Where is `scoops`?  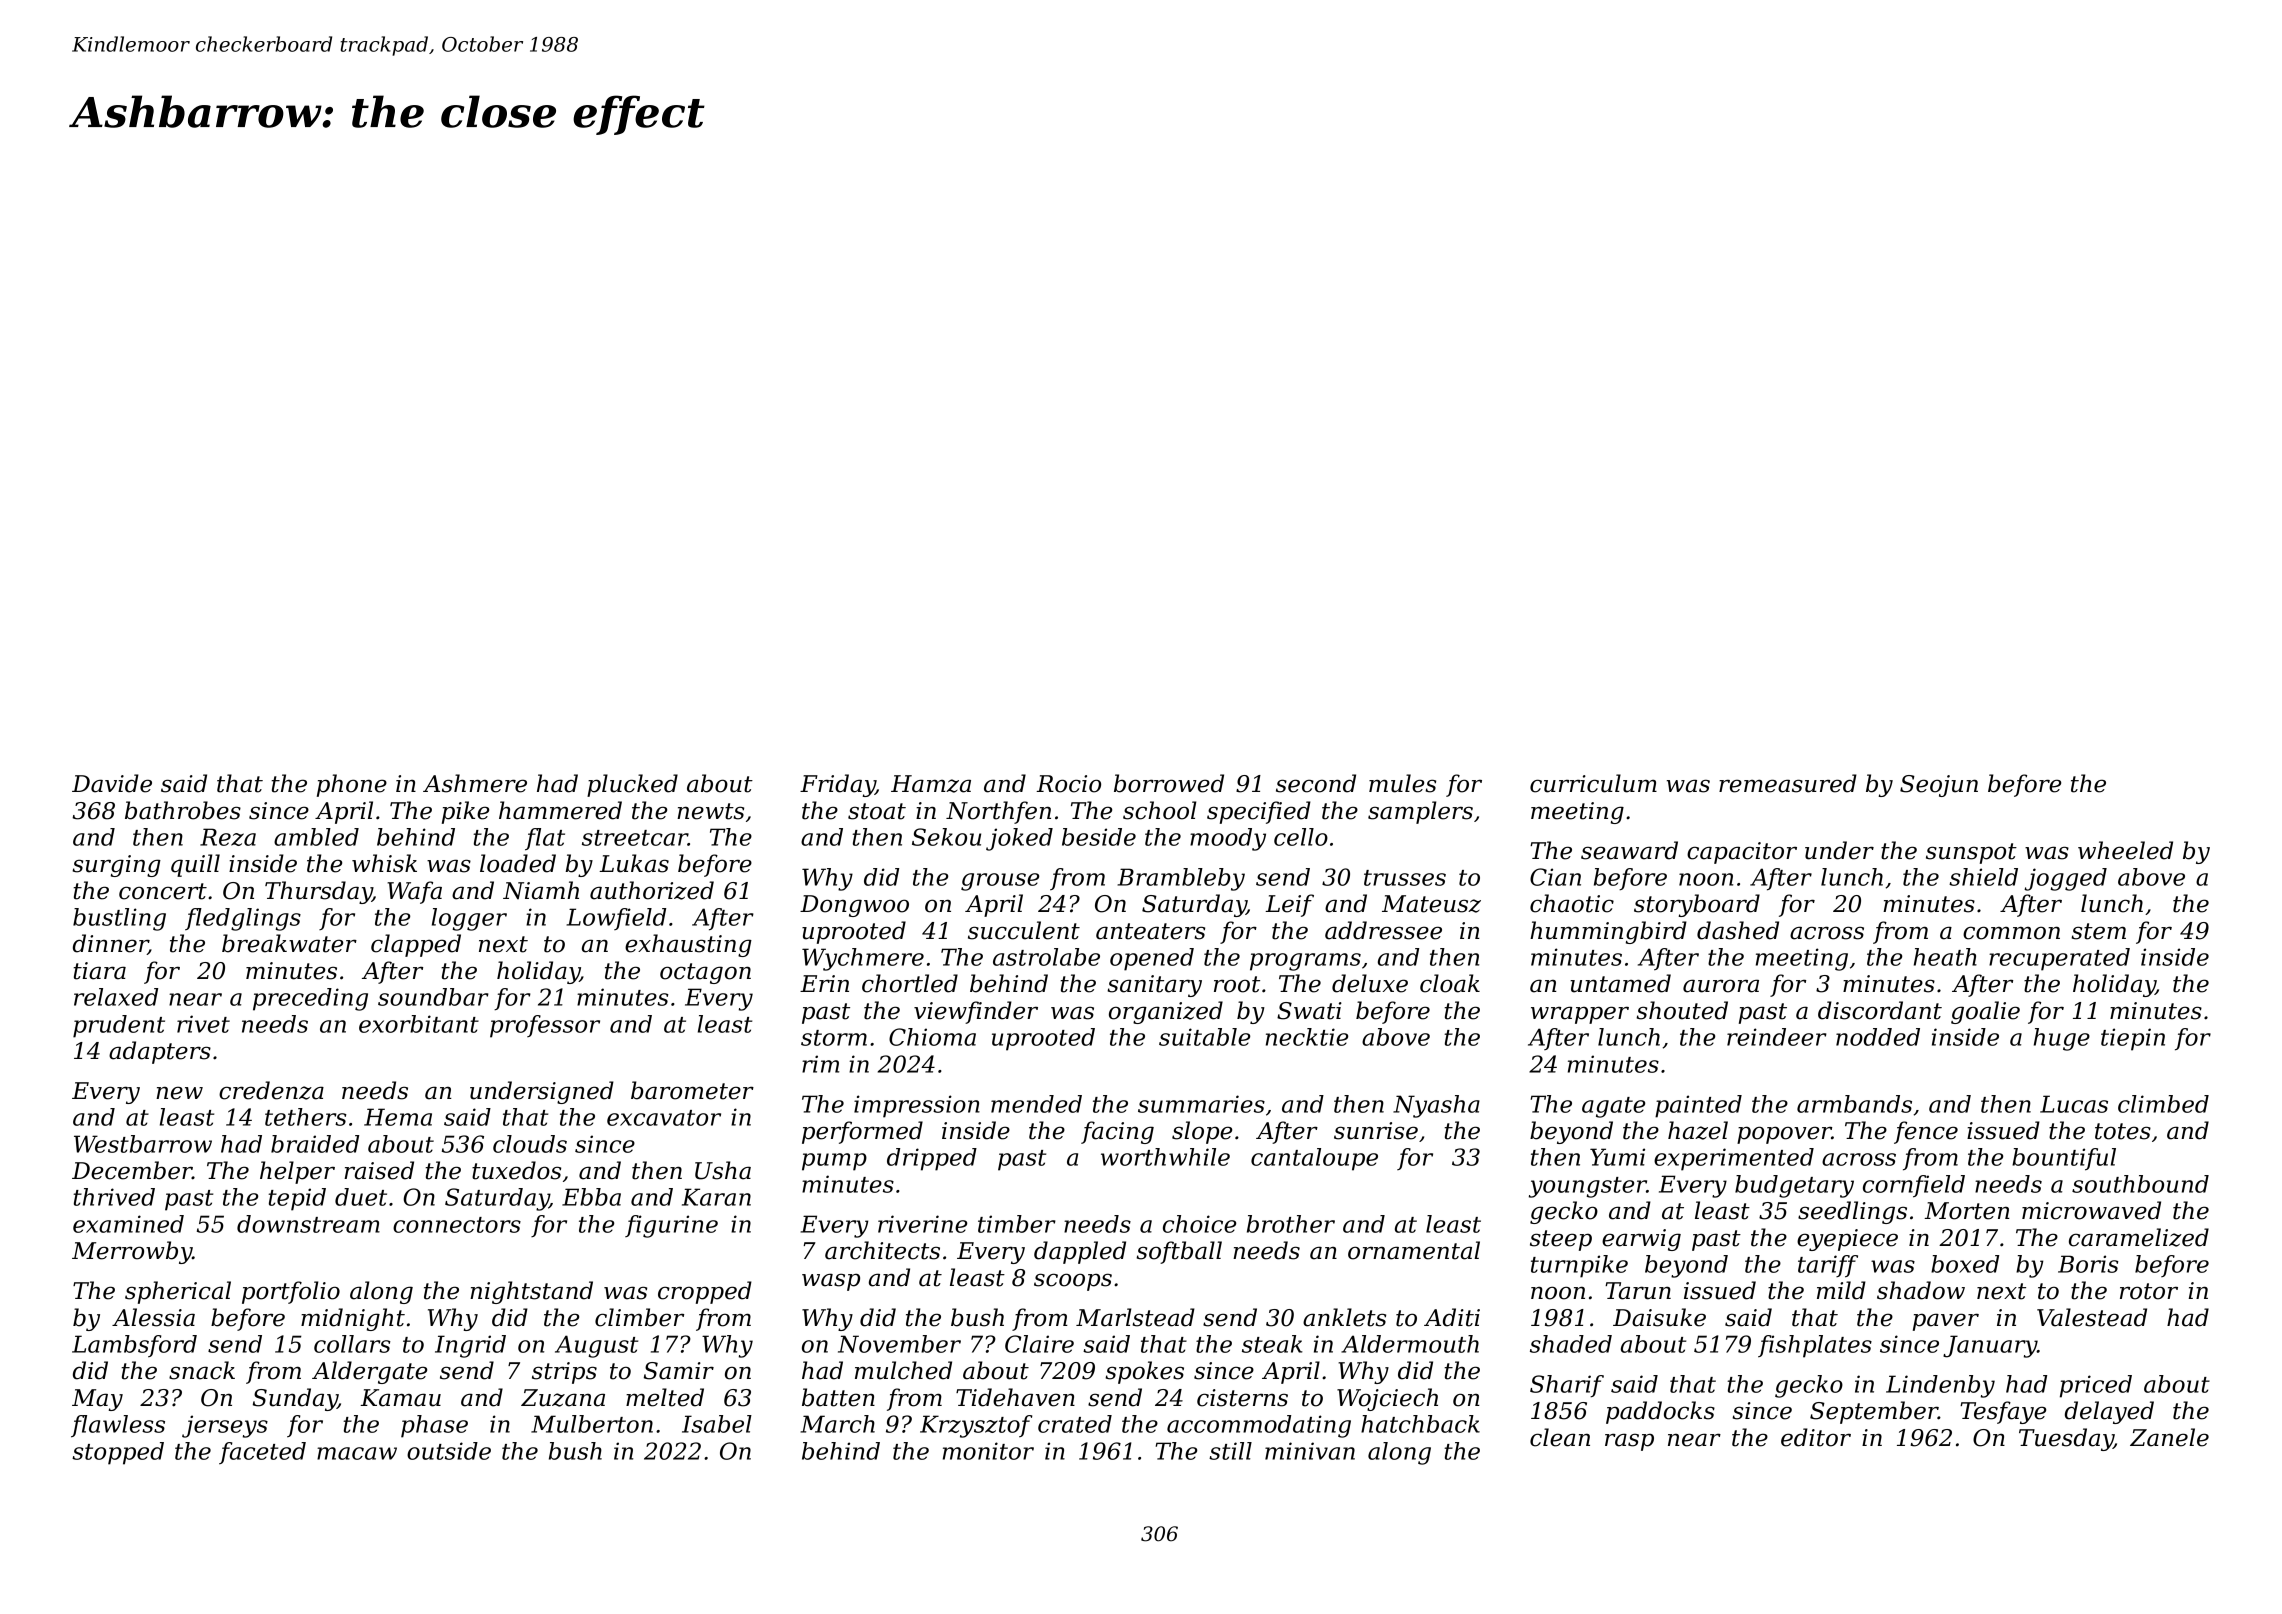
scoops is located at coordinates (1073, 1282).
